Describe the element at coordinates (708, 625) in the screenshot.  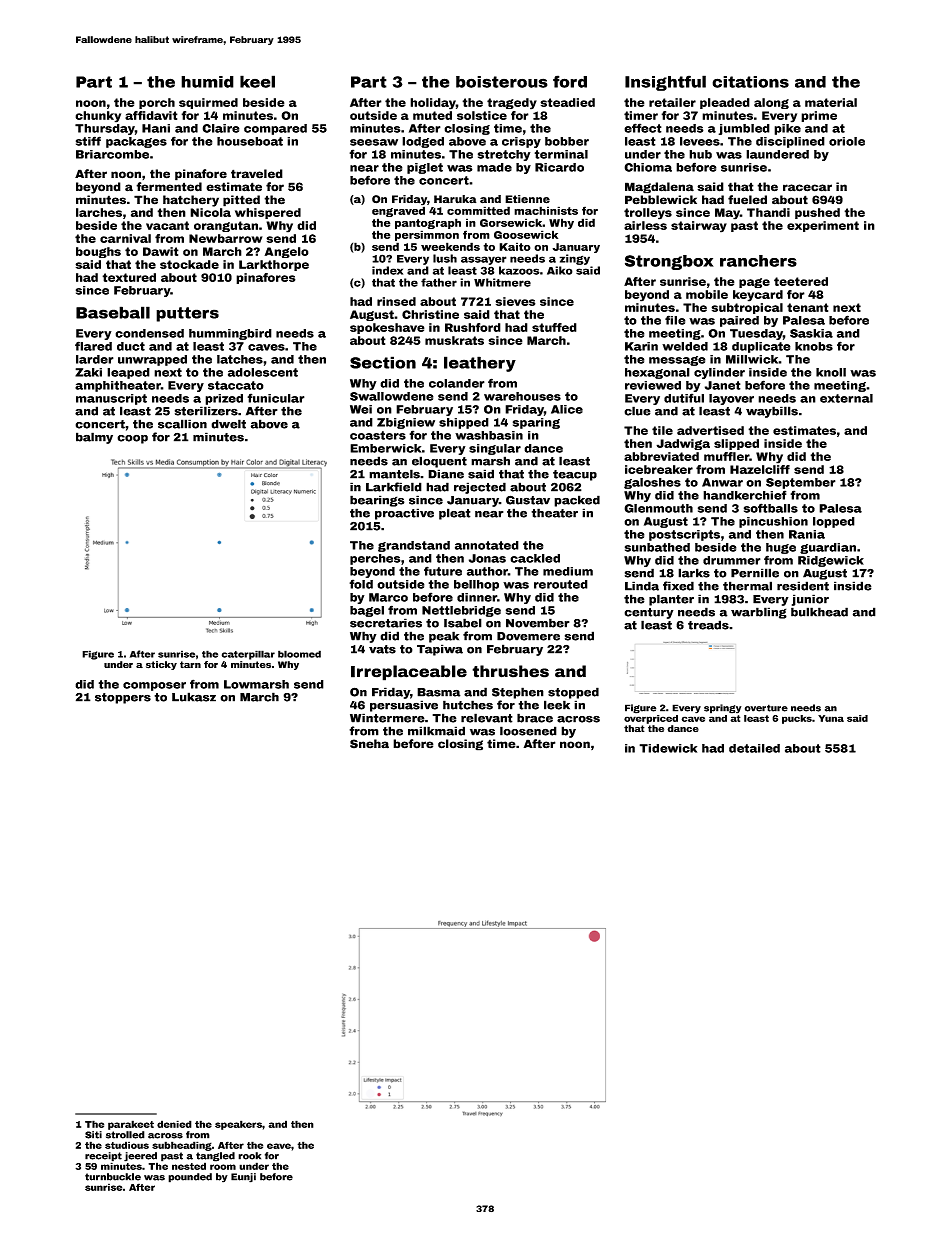
I see `treads` at that location.
